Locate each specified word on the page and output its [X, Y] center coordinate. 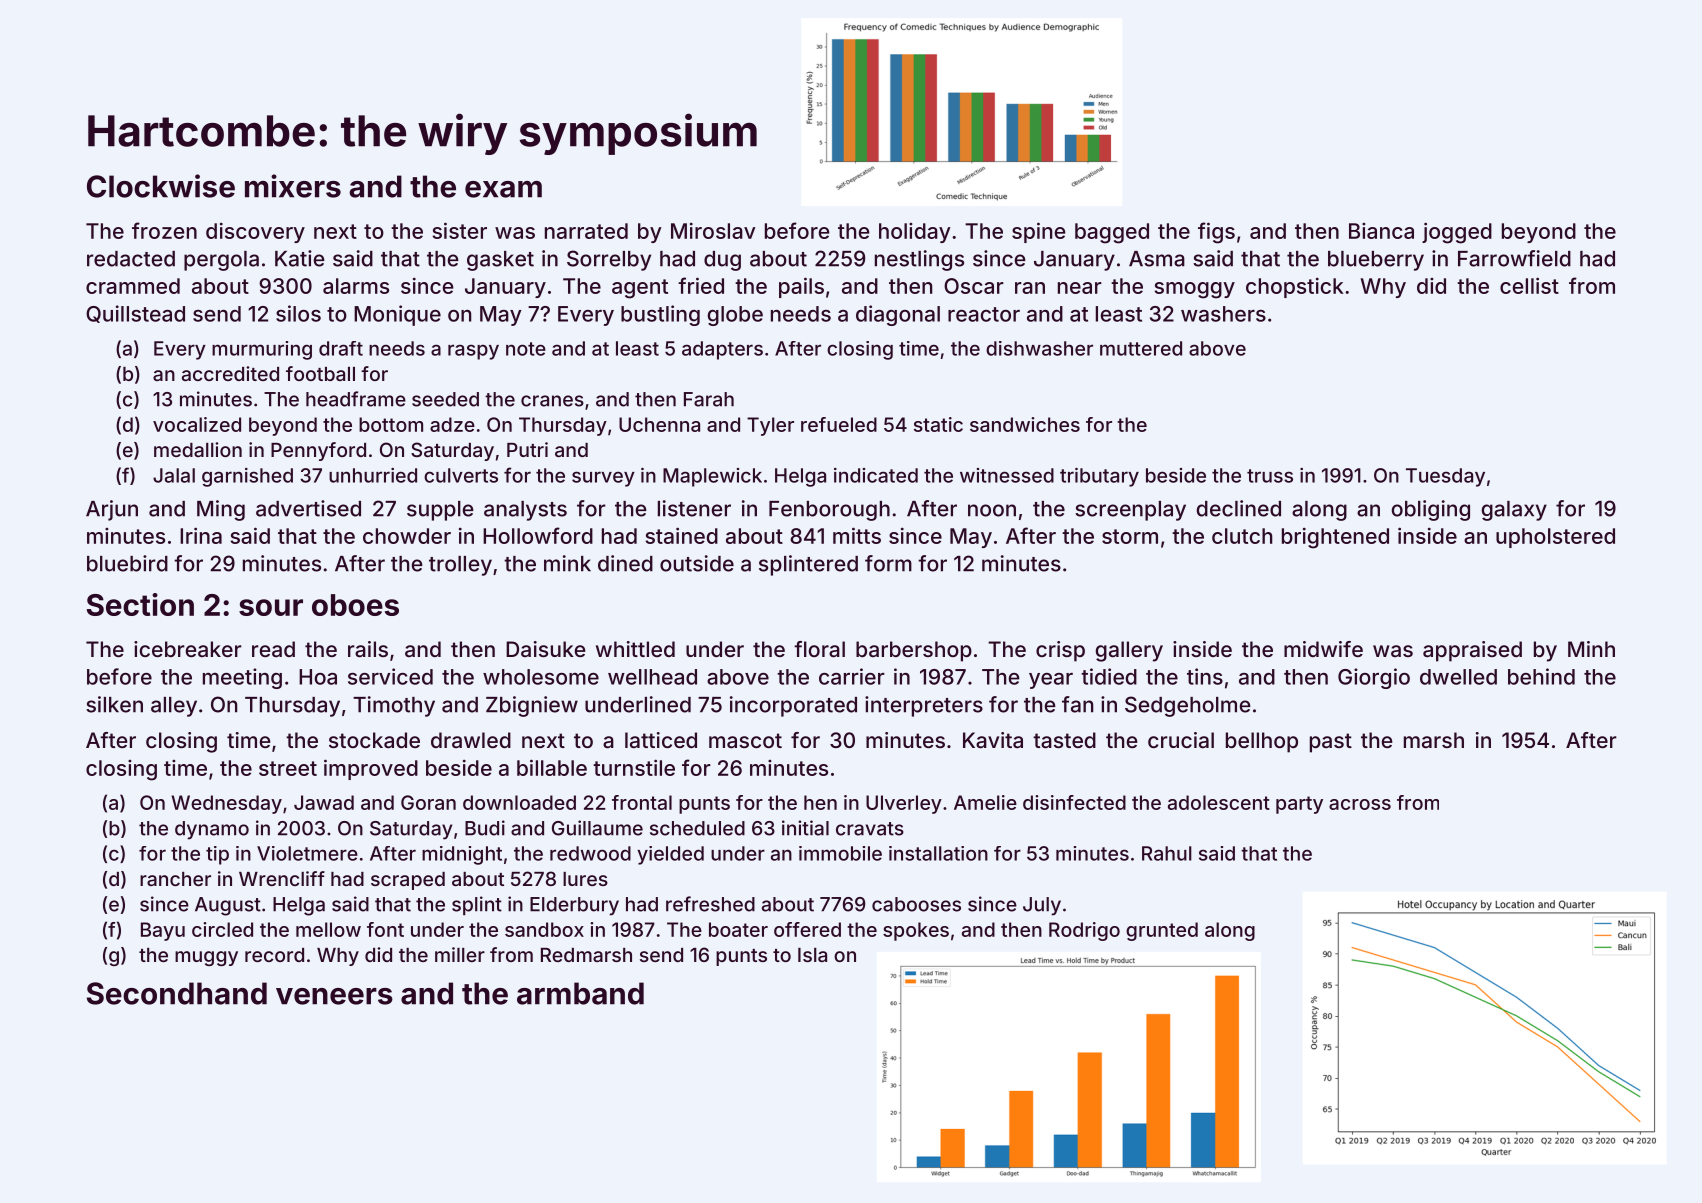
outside [697, 563]
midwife [1323, 649]
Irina [201, 535]
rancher [175, 879]
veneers [334, 996]
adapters [722, 350]
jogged [1457, 233]
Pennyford [318, 451]
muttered [1141, 348]
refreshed [710, 904]
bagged [1112, 233]
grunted [1162, 931]
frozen [164, 230]
